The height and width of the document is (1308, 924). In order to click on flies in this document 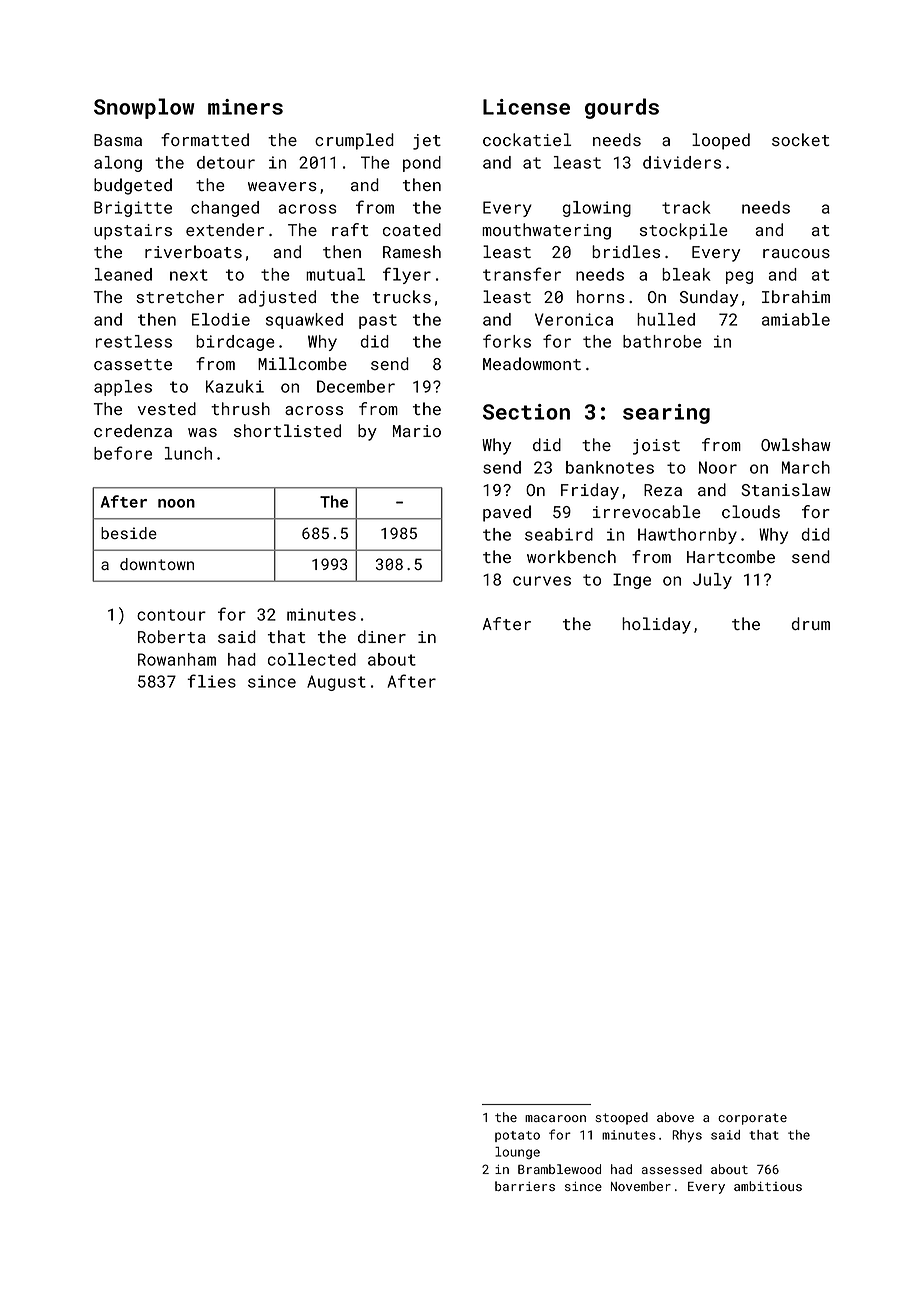, I will do `click(211, 681)`.
